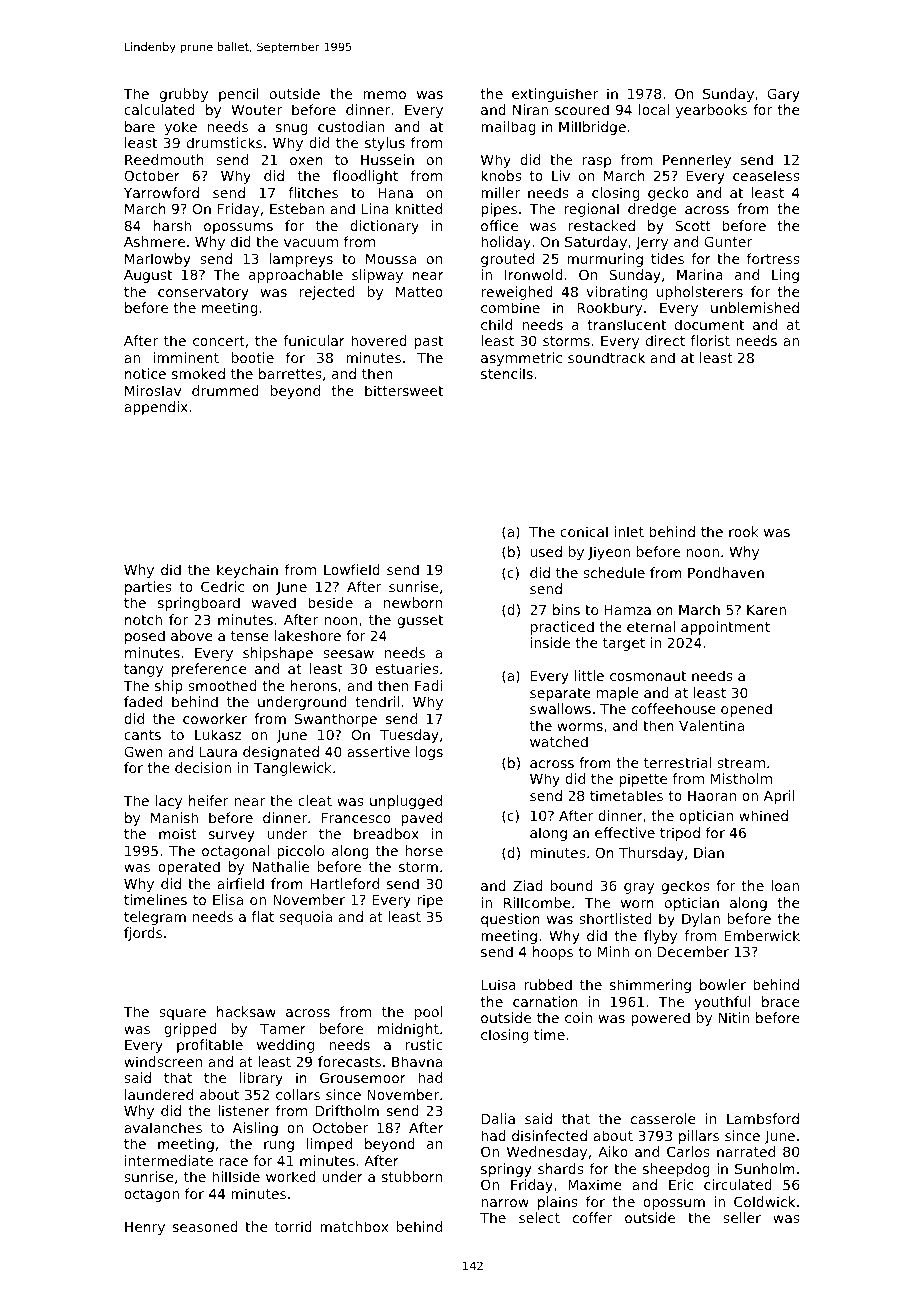 Image resolution: width=924 pixels, height=1308 pixels. I want to click on collars, so click(298, 1094).
